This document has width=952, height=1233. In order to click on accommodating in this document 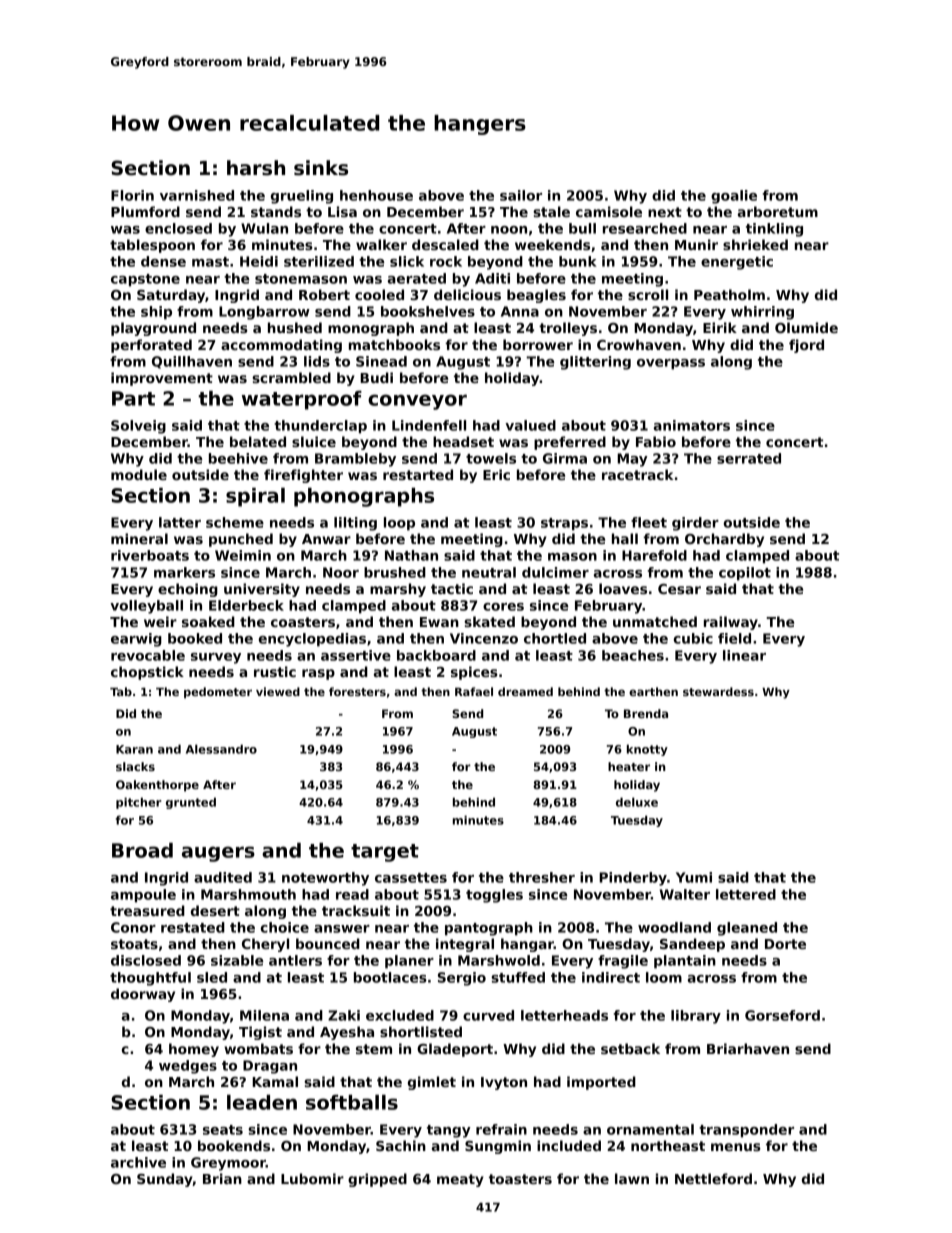, I will do `click(281, 346)`.
